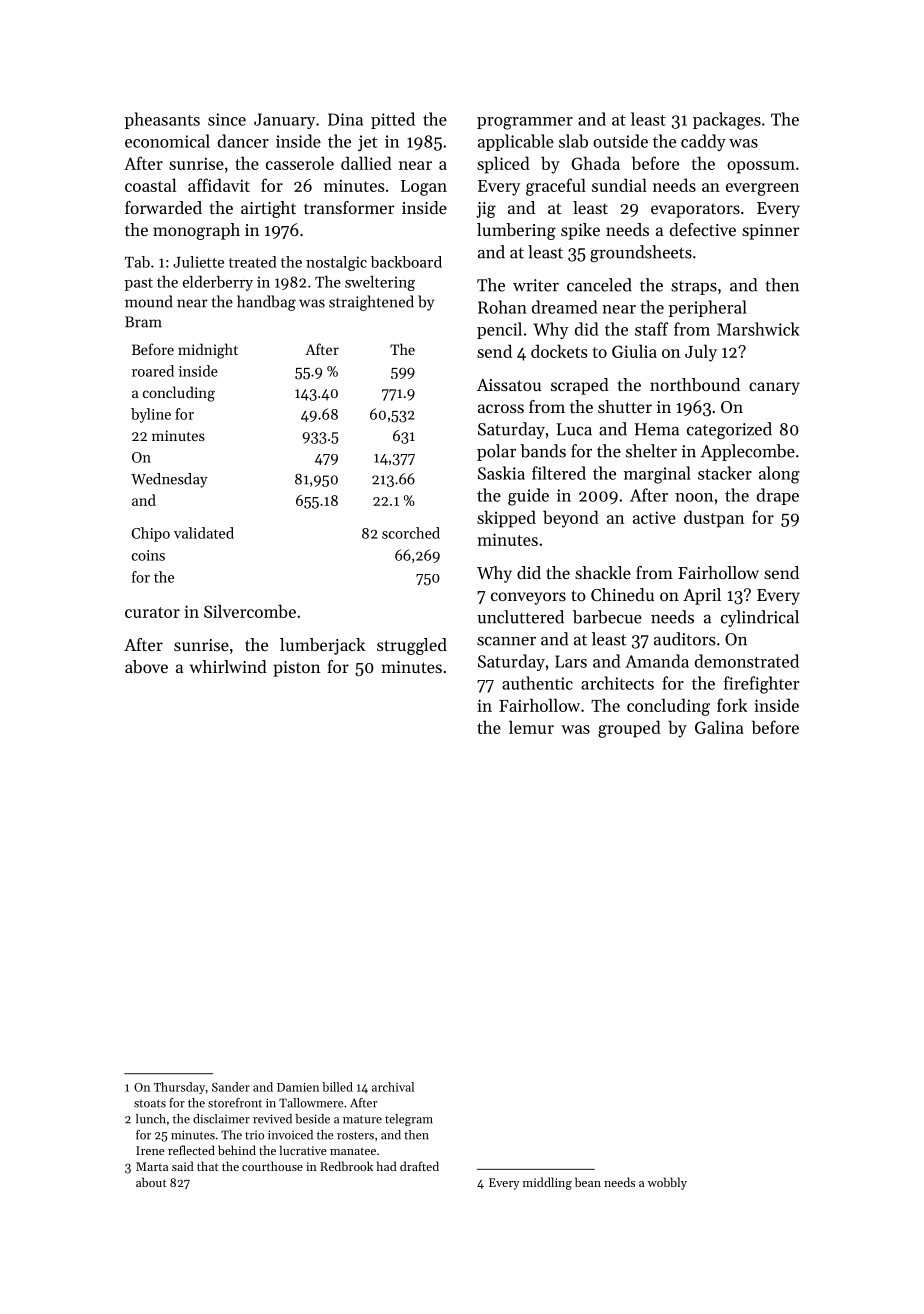 This screenshot has height=1314, width=924. I want to click on fork, so click(732, 705).
